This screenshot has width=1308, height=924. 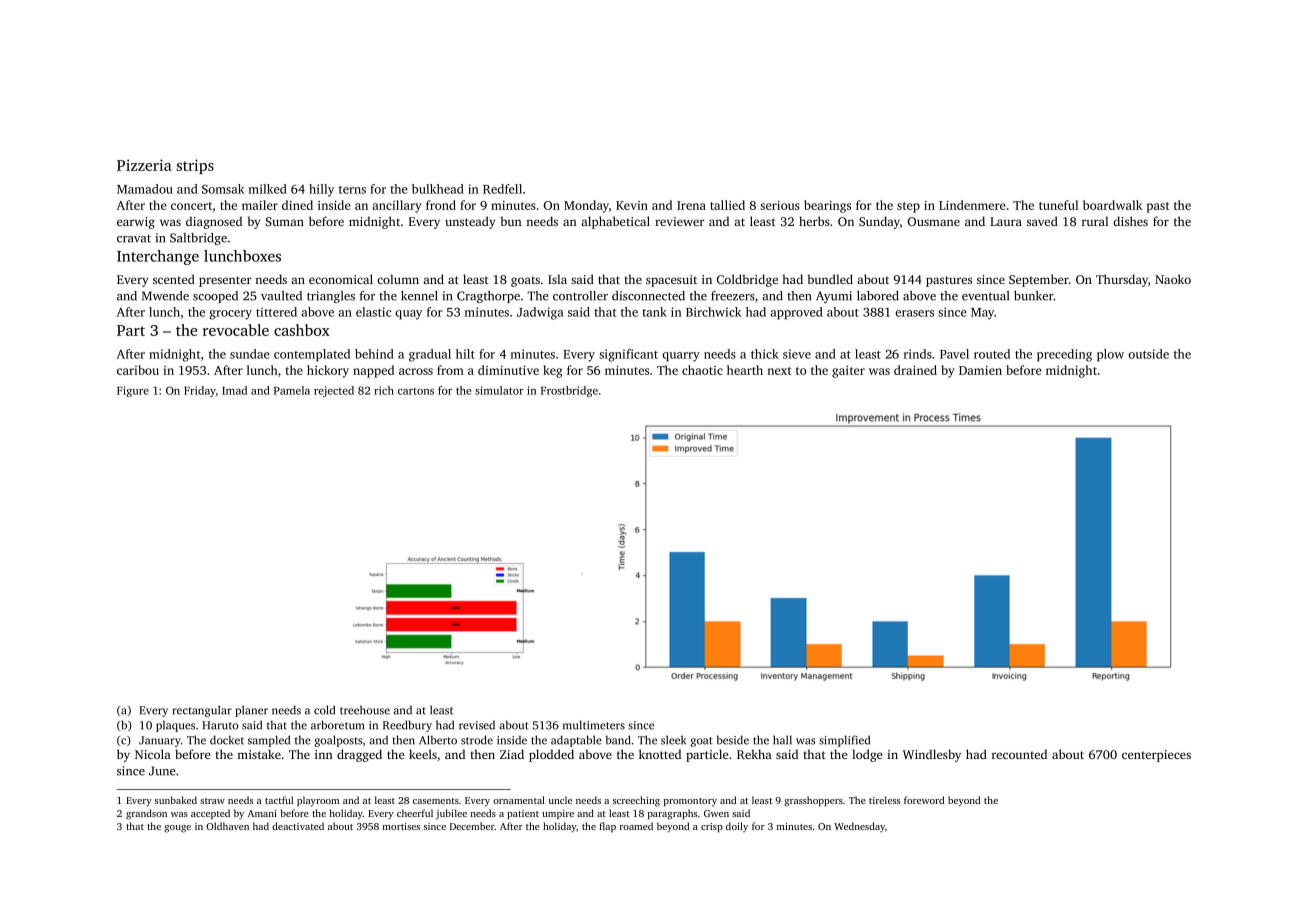 What do you see at coordinates (782, 740) in the screenshot?
I see `hall` at bounding box center [782, 740].
